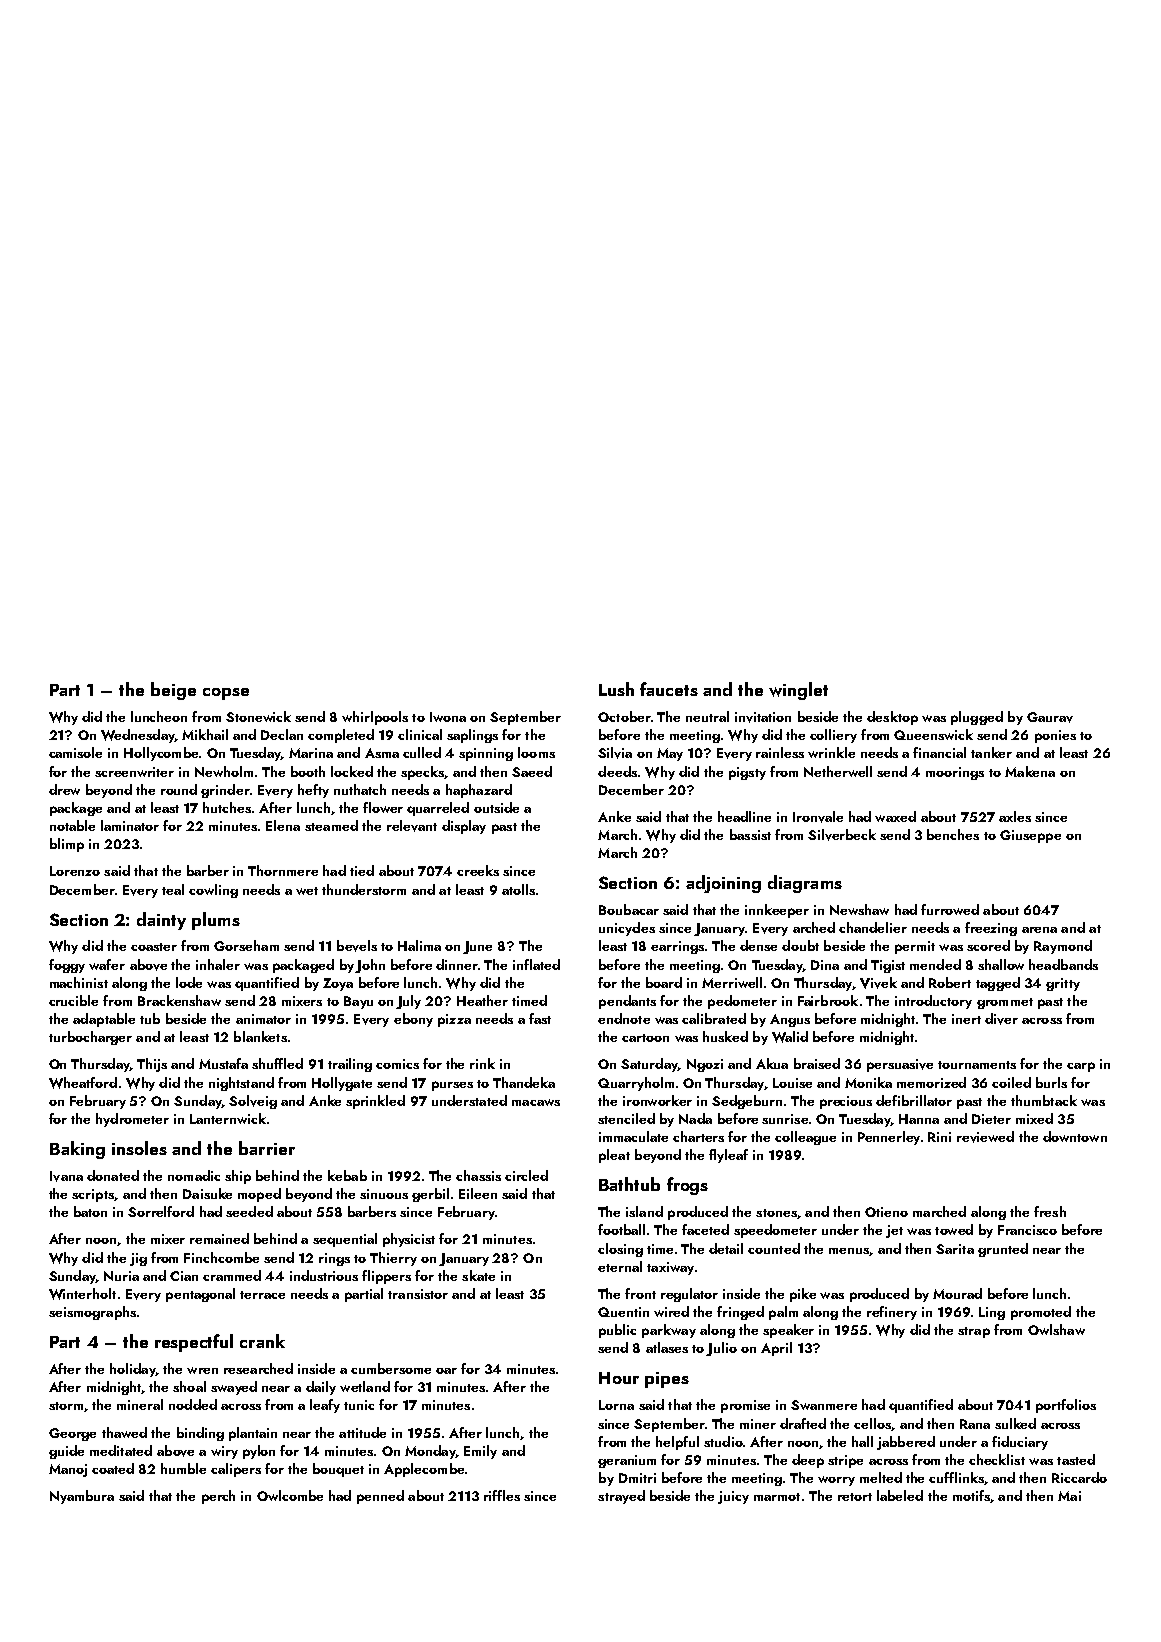  What do you see at coordinates (365, 1386) in the image?
I see `wetland` at bounding box center [365, 1386].
